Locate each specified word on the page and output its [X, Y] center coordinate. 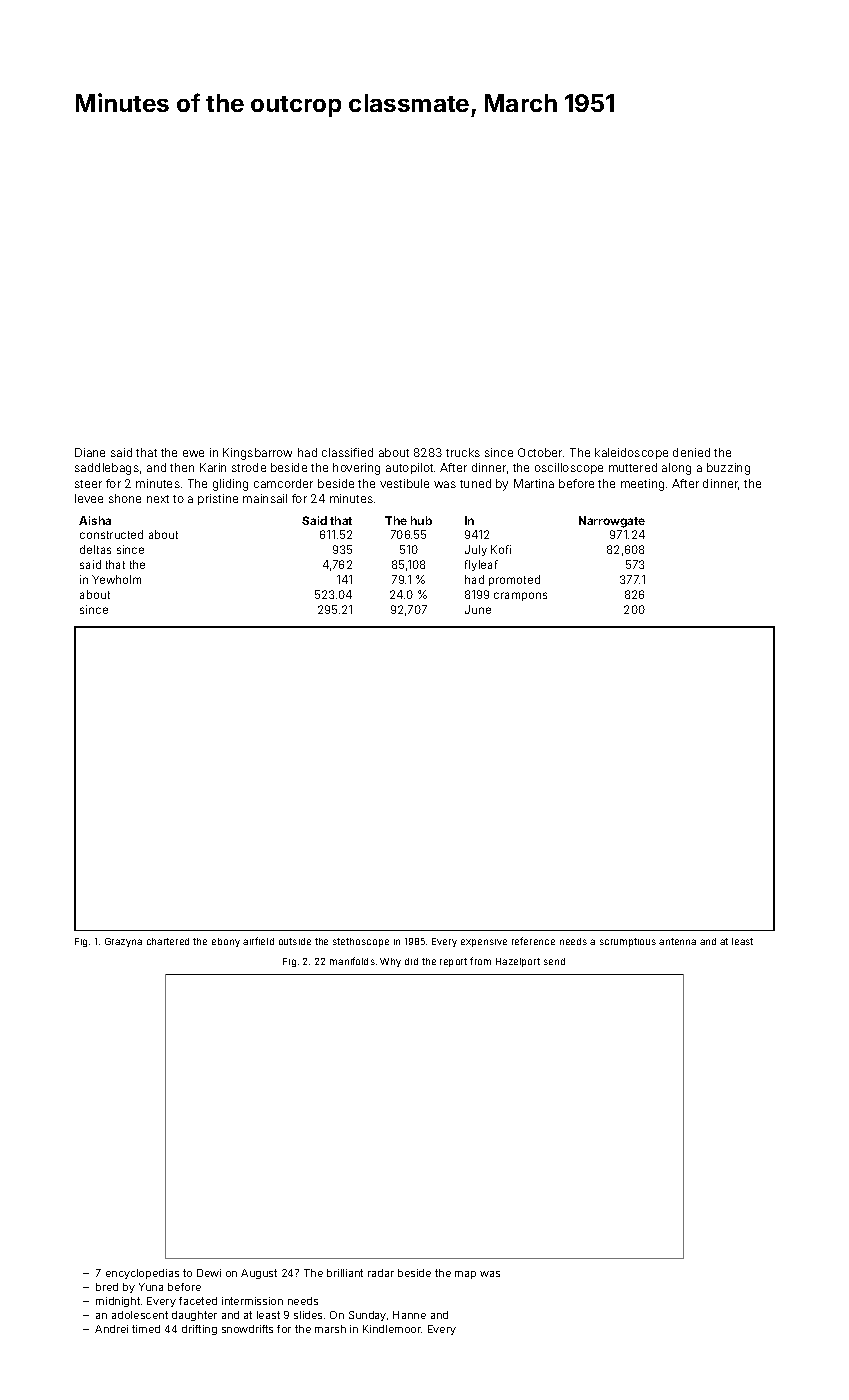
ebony [226, 942]
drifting [199, 1330]
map [465, 1275]
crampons [520, 596]
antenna [677, 941]
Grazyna [123, 942]
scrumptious [628, 942]
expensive [484, 943]
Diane [90, 452]
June [478, 609]
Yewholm [116, 579]
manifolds [352, 961]
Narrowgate [612, 522]
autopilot [409, 468]
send [554, 961]
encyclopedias [142, 1274]
